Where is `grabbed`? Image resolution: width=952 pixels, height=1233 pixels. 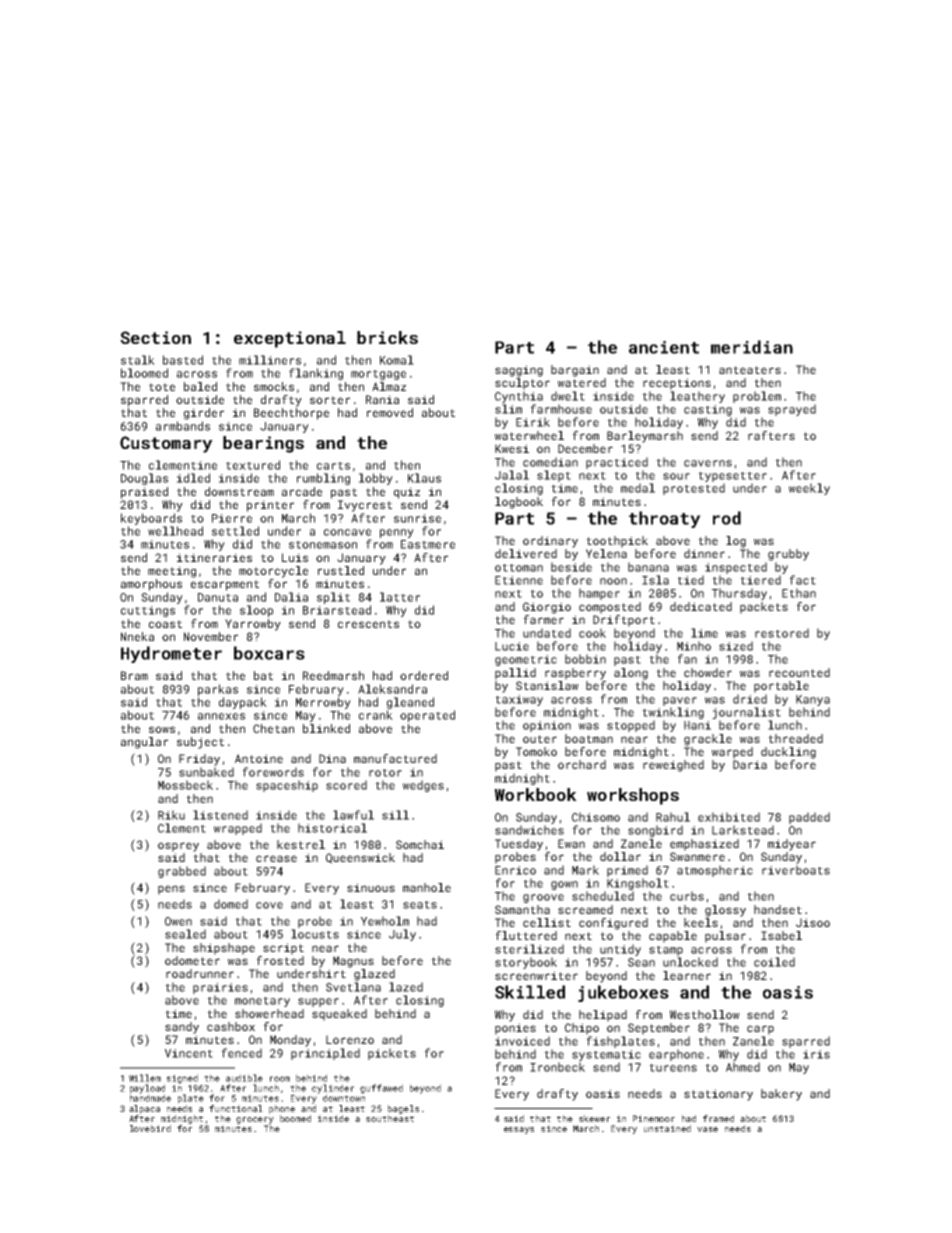
grabbed is located at coordinates (182, 872).
